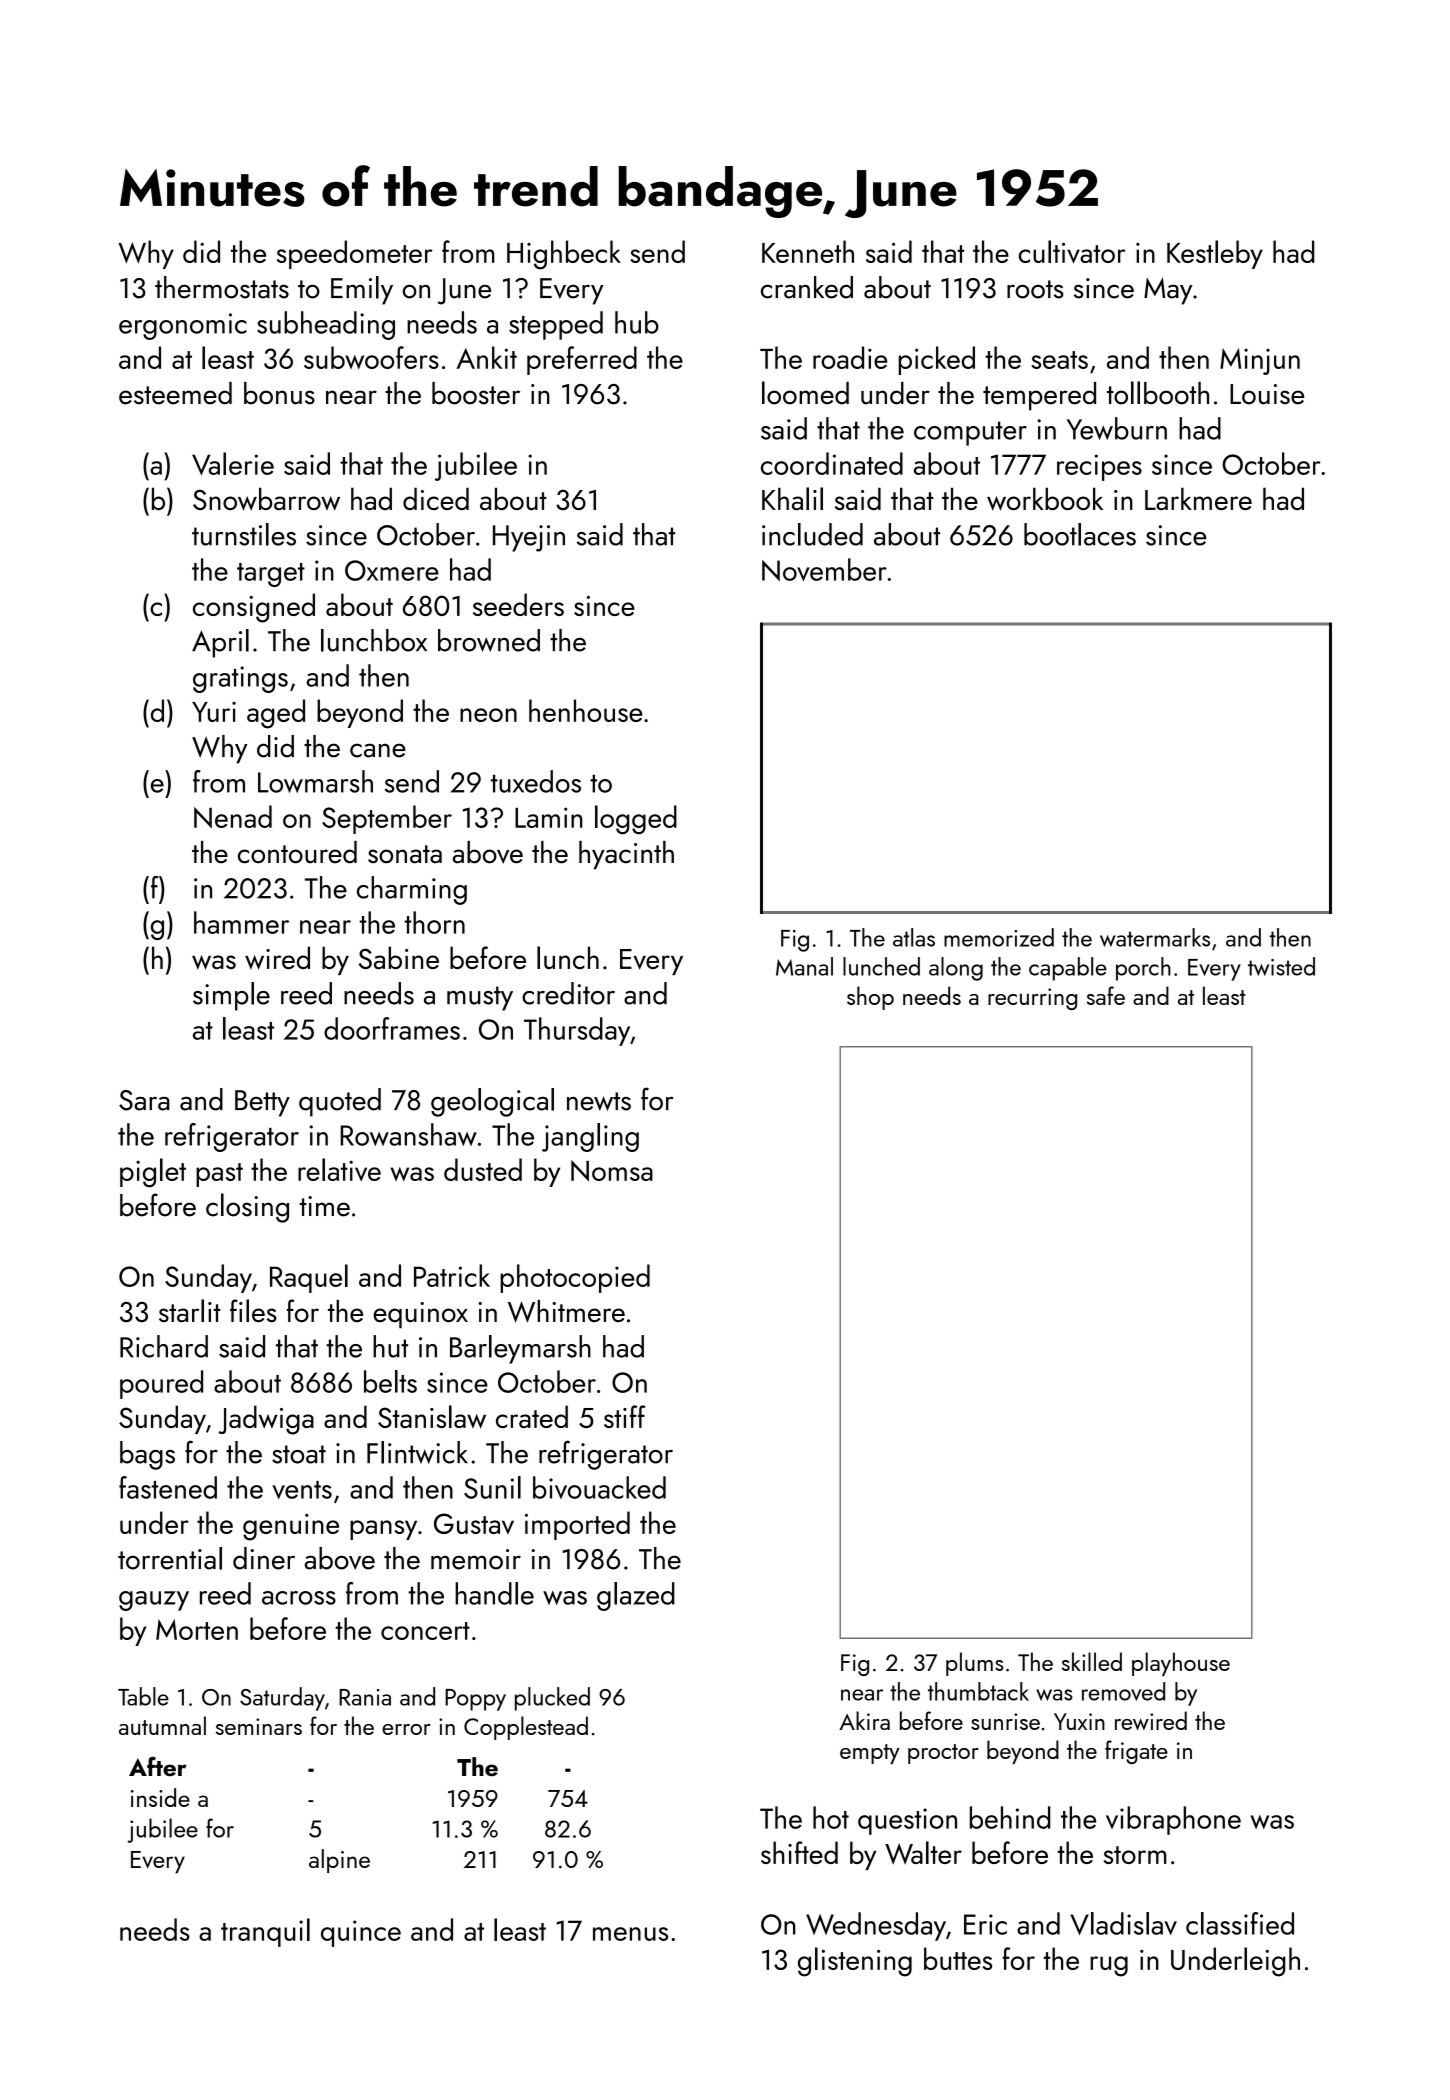  What do you see at coordinates (612, 1171) in the screenshot?
I see `Nomsa` at bounding box center [612, 1171].
